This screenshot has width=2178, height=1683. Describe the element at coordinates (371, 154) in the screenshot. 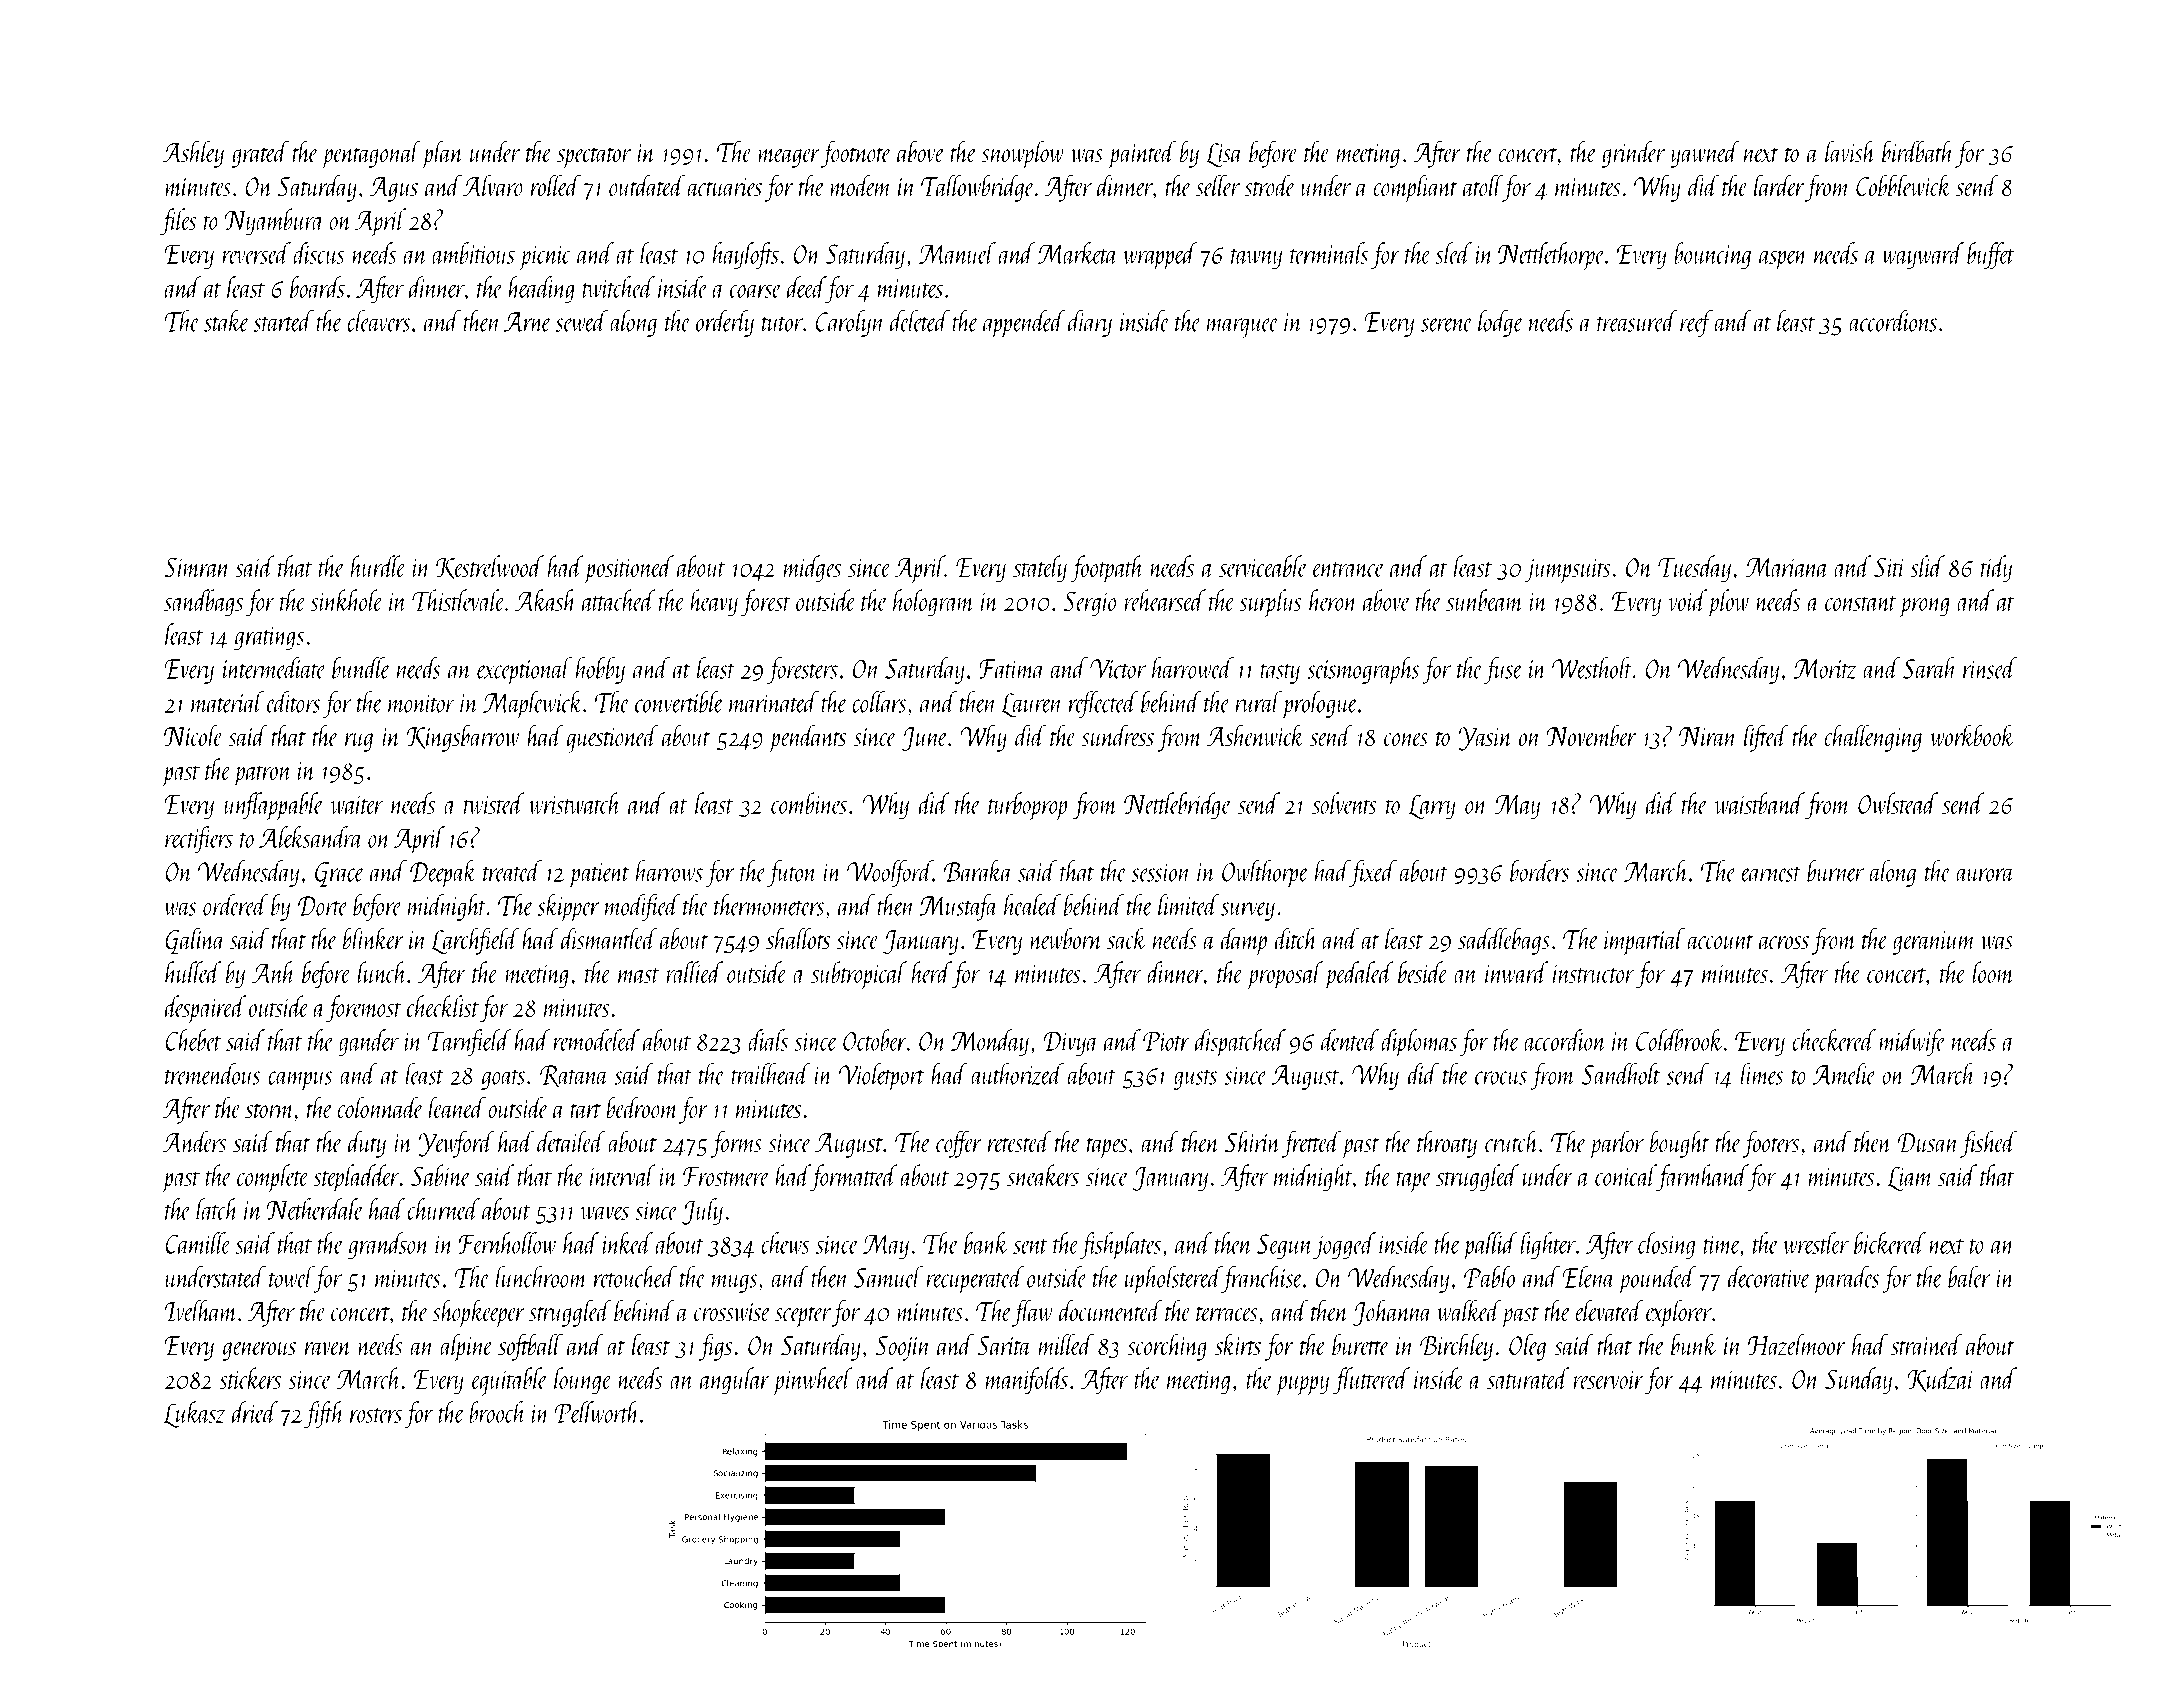

I see `pentagonal` at that location.
